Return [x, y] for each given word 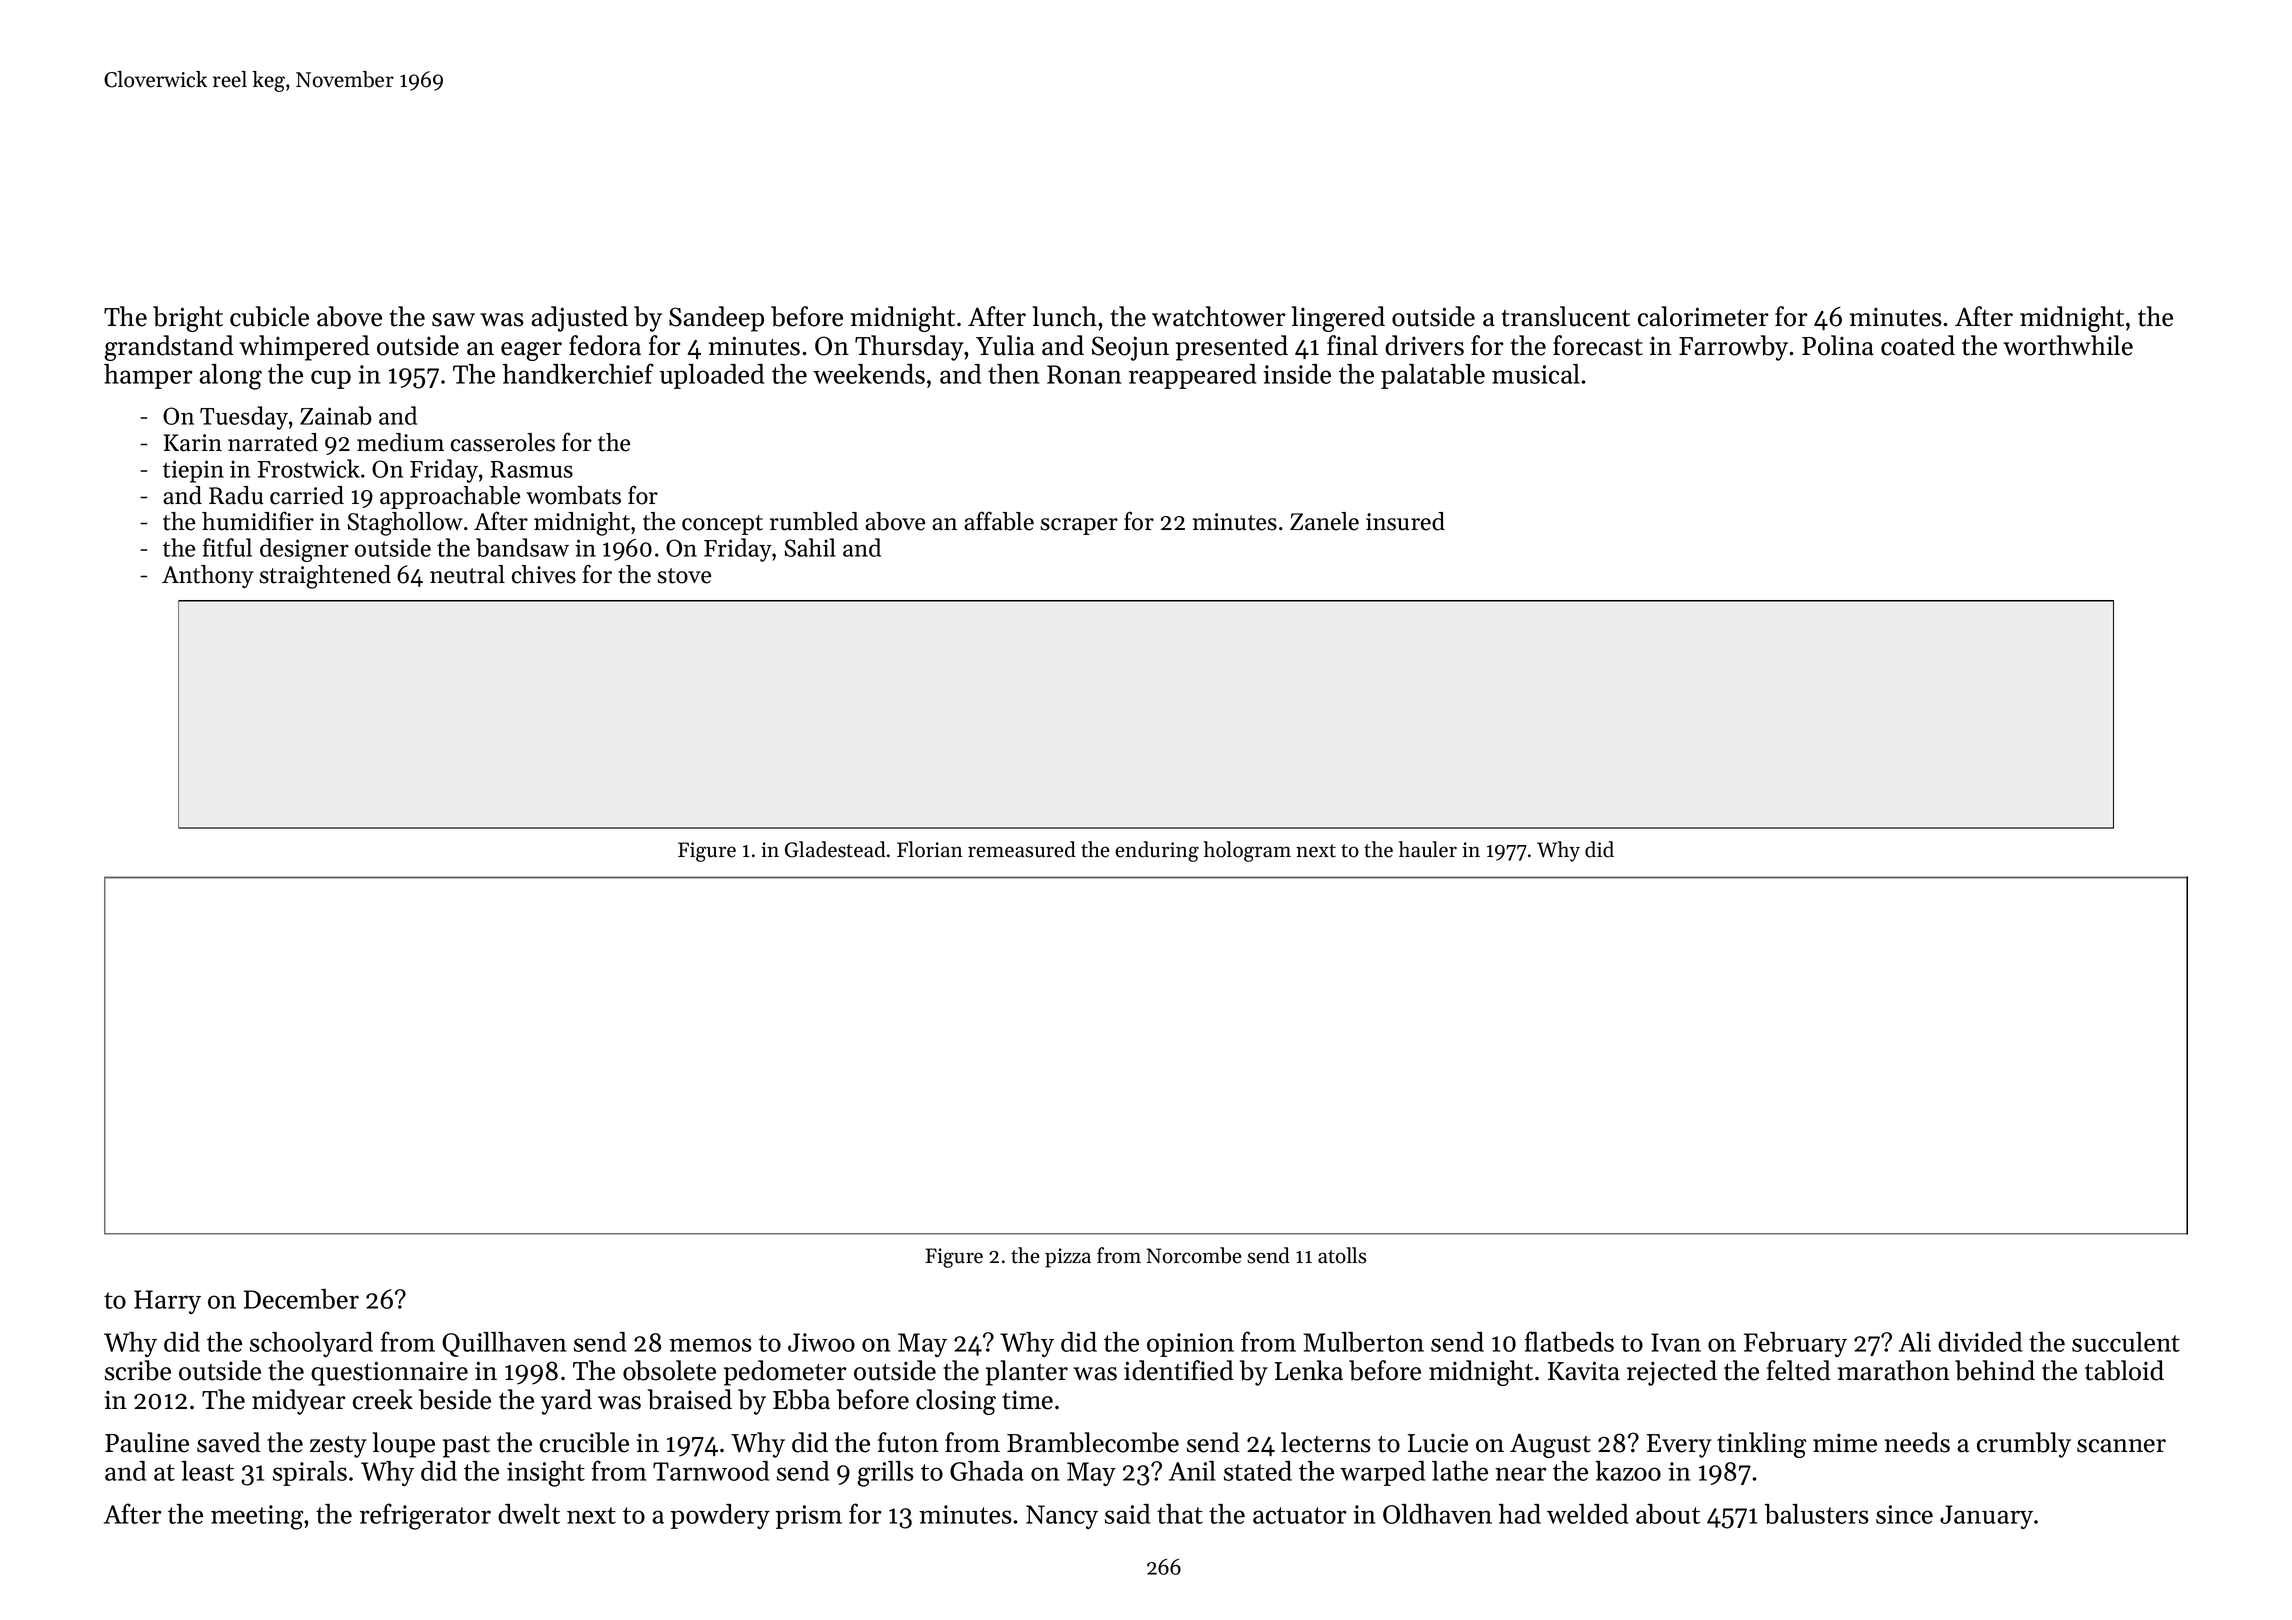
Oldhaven [1437, 1514]
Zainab [336, 415]
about [1668, 1514]
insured [1405, 521]
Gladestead [835, 849]
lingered [1338, 319]
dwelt [529, 1514]
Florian [930, 849]
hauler [1428, 849]
